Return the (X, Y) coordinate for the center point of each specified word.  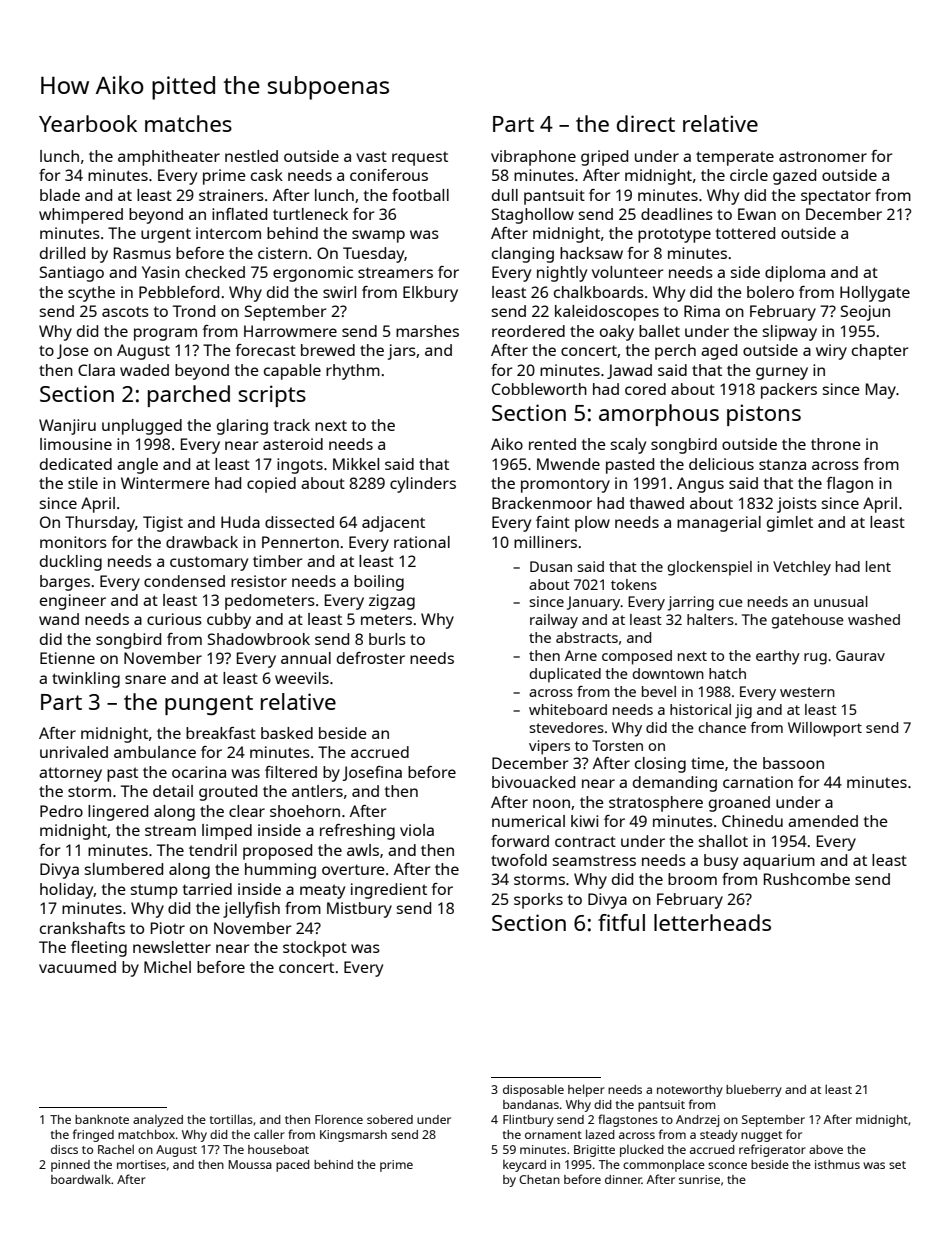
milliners (545, 542)
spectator (836, 197)
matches (188, 123)
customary (209, 563)
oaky (617, 333)
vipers (549, 747)
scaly (628, 446)
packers (789, 391)
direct (646, 123)
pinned (70, 1166)
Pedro (61, 811)
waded (144, 370)
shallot (723, 841)
